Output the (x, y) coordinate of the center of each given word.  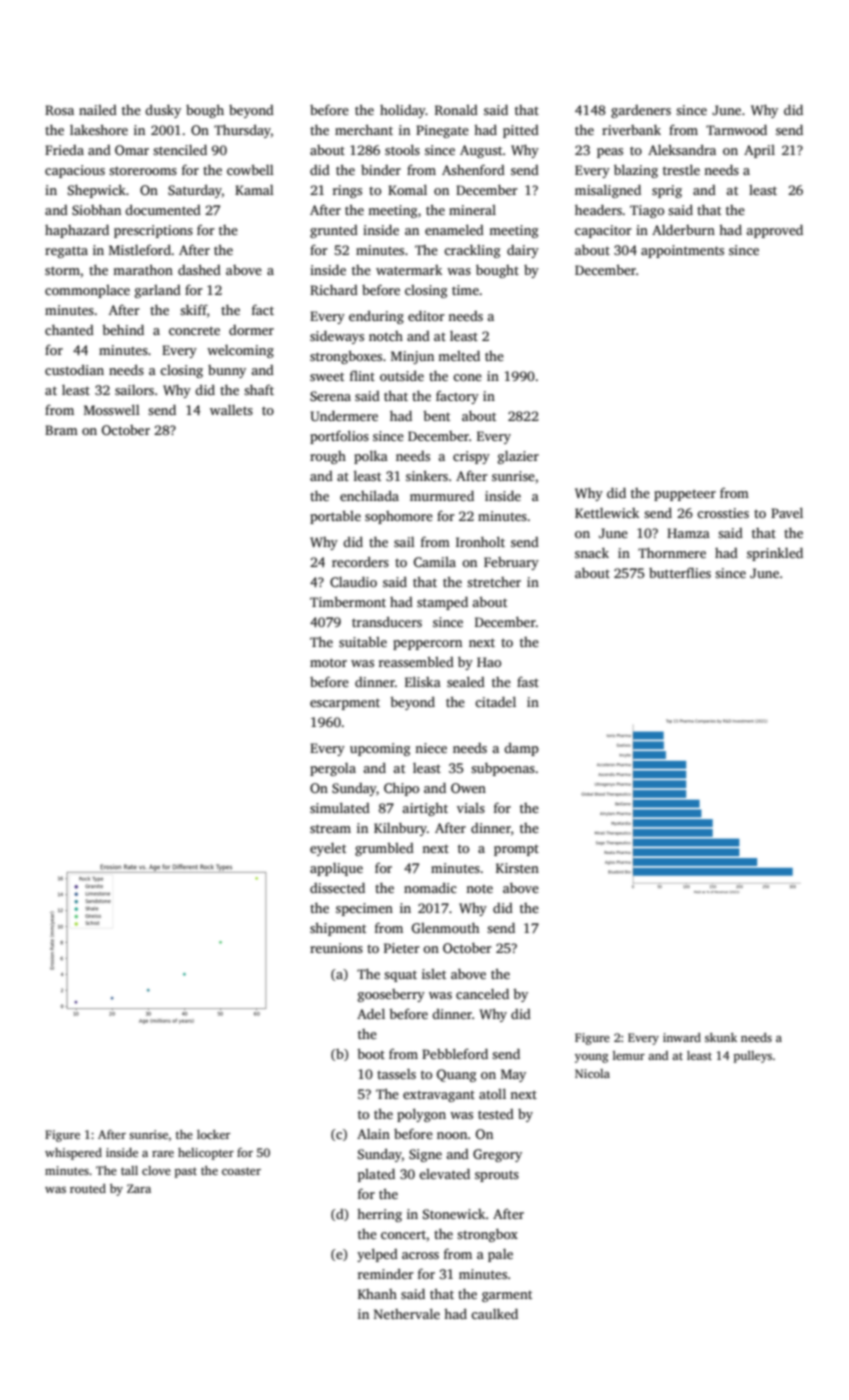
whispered (73, 1154)
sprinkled (775, 554)
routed (88, 1188)
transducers (387, 621)
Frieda (64, 150)
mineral (472, 210)
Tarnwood (736, 130)
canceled (482, 994)
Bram (61, 430)
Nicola (592, 1073)
